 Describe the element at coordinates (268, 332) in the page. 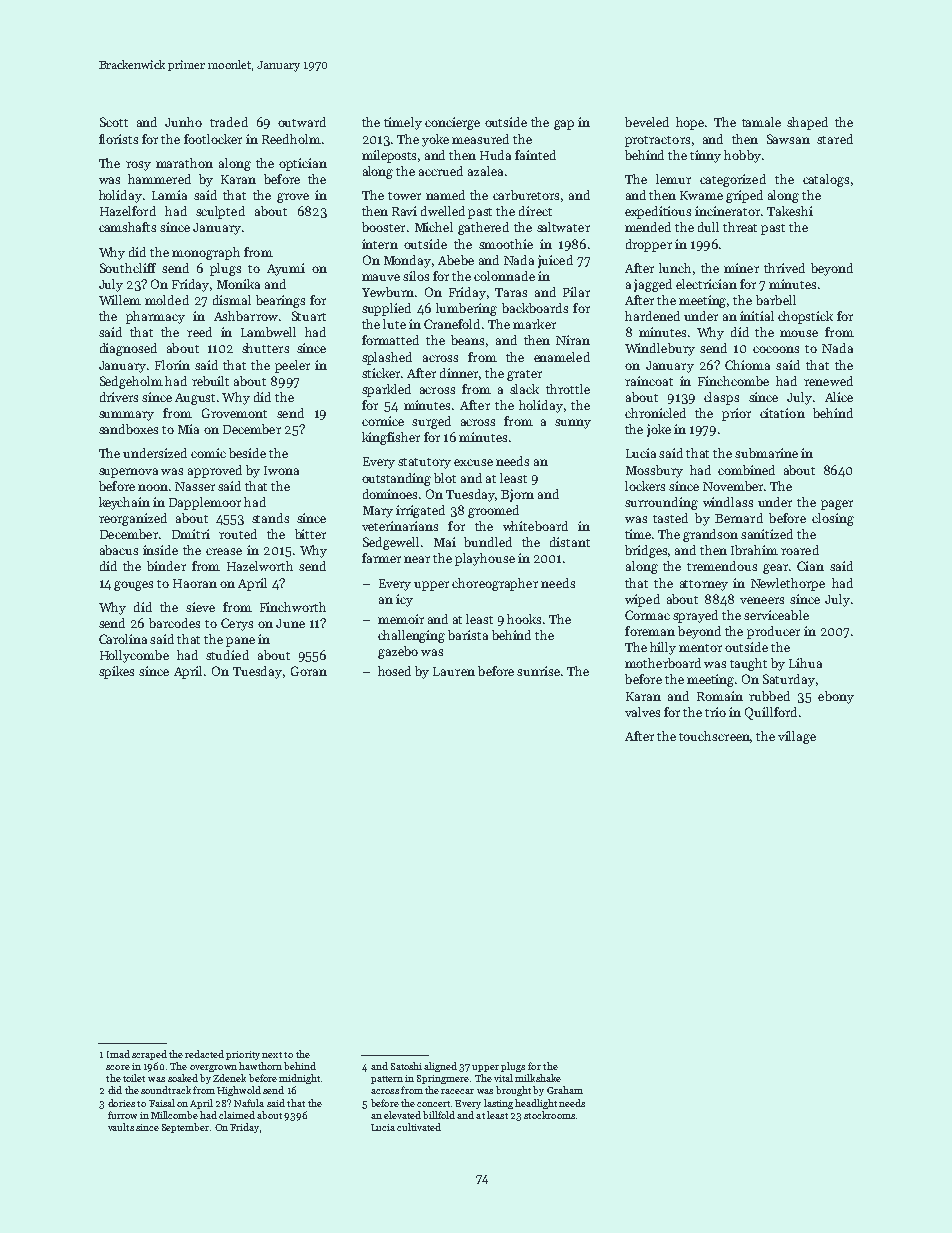

I see `Lambwell` at that location.
